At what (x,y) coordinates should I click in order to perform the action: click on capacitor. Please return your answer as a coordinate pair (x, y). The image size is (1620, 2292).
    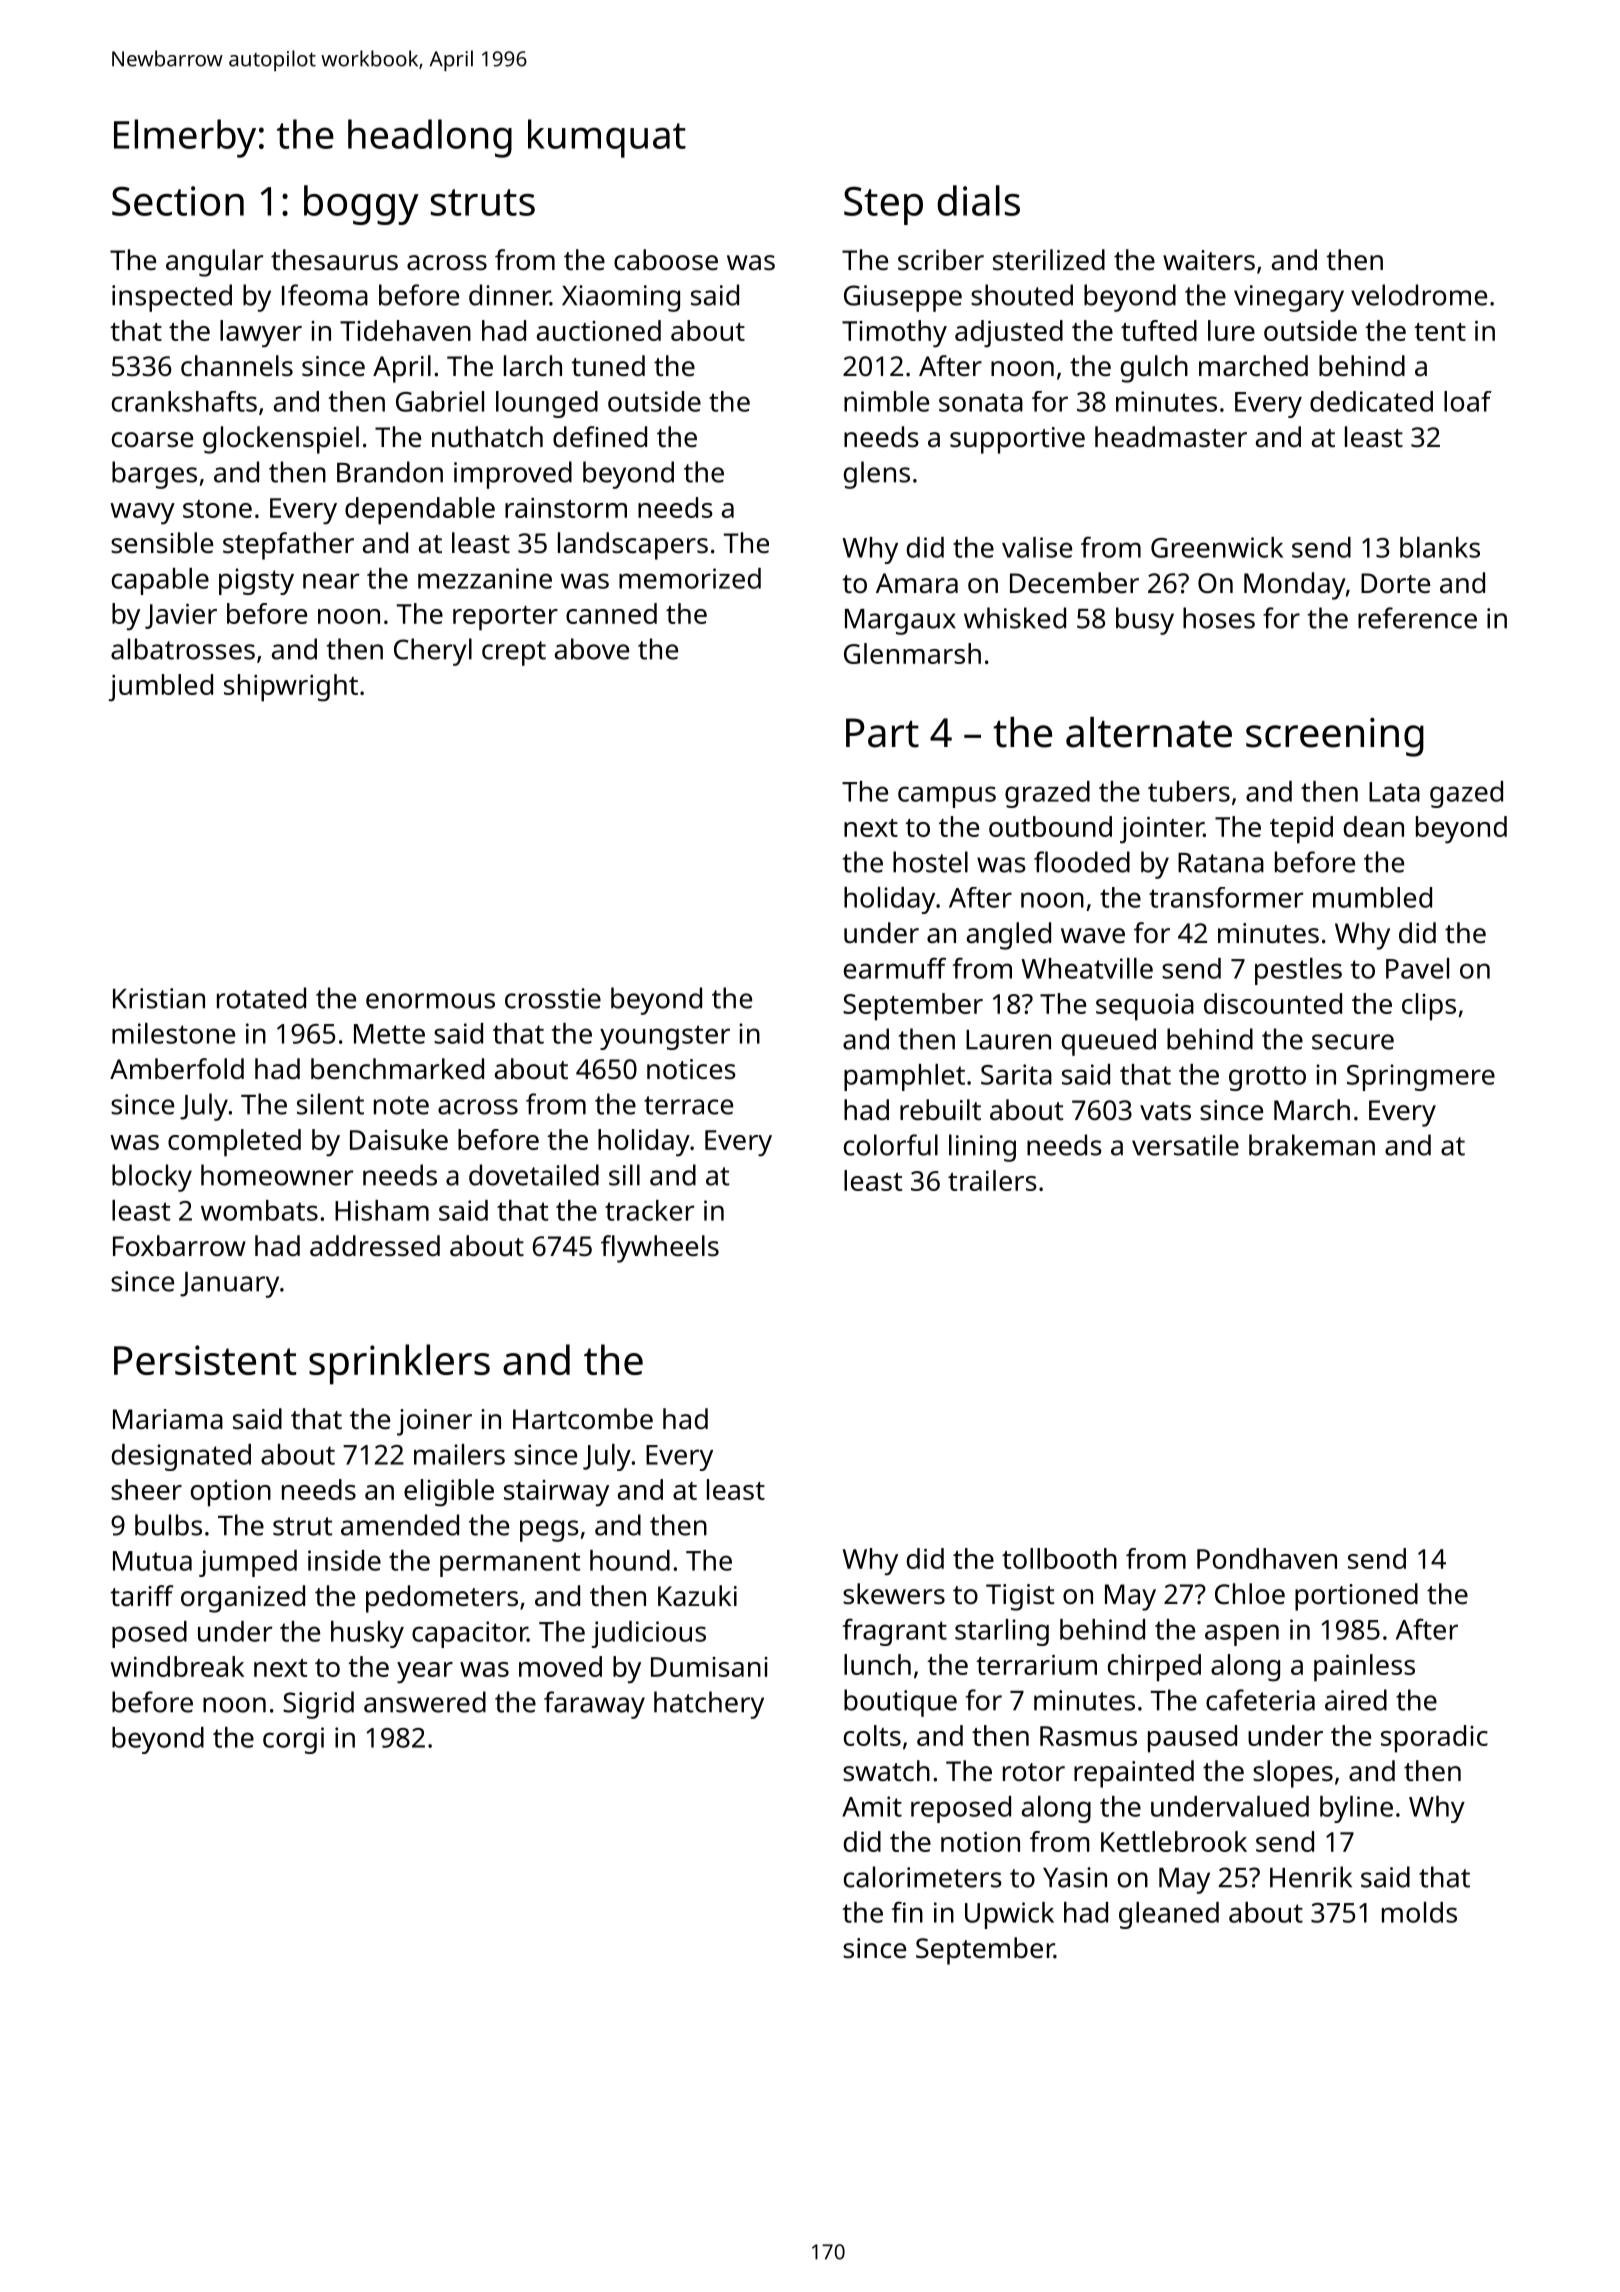
    Looking at the image, I should click on (469, 1634).
